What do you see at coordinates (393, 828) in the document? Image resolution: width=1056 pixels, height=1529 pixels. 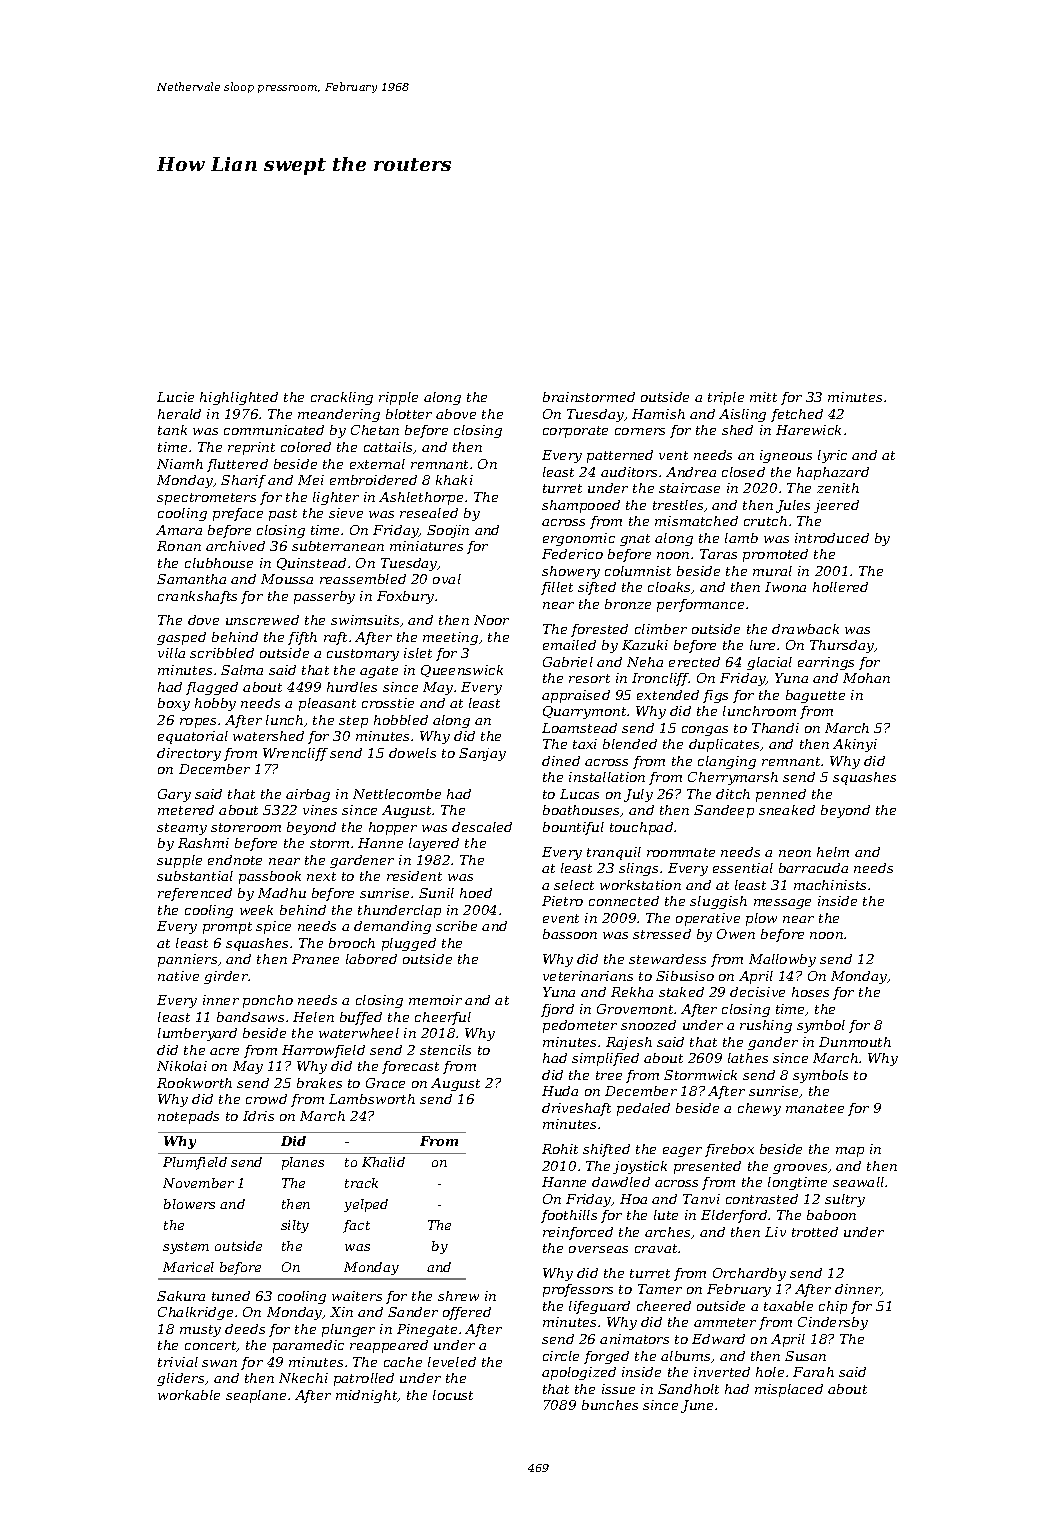 I see `hopper` at bounding box center [393, 828].
